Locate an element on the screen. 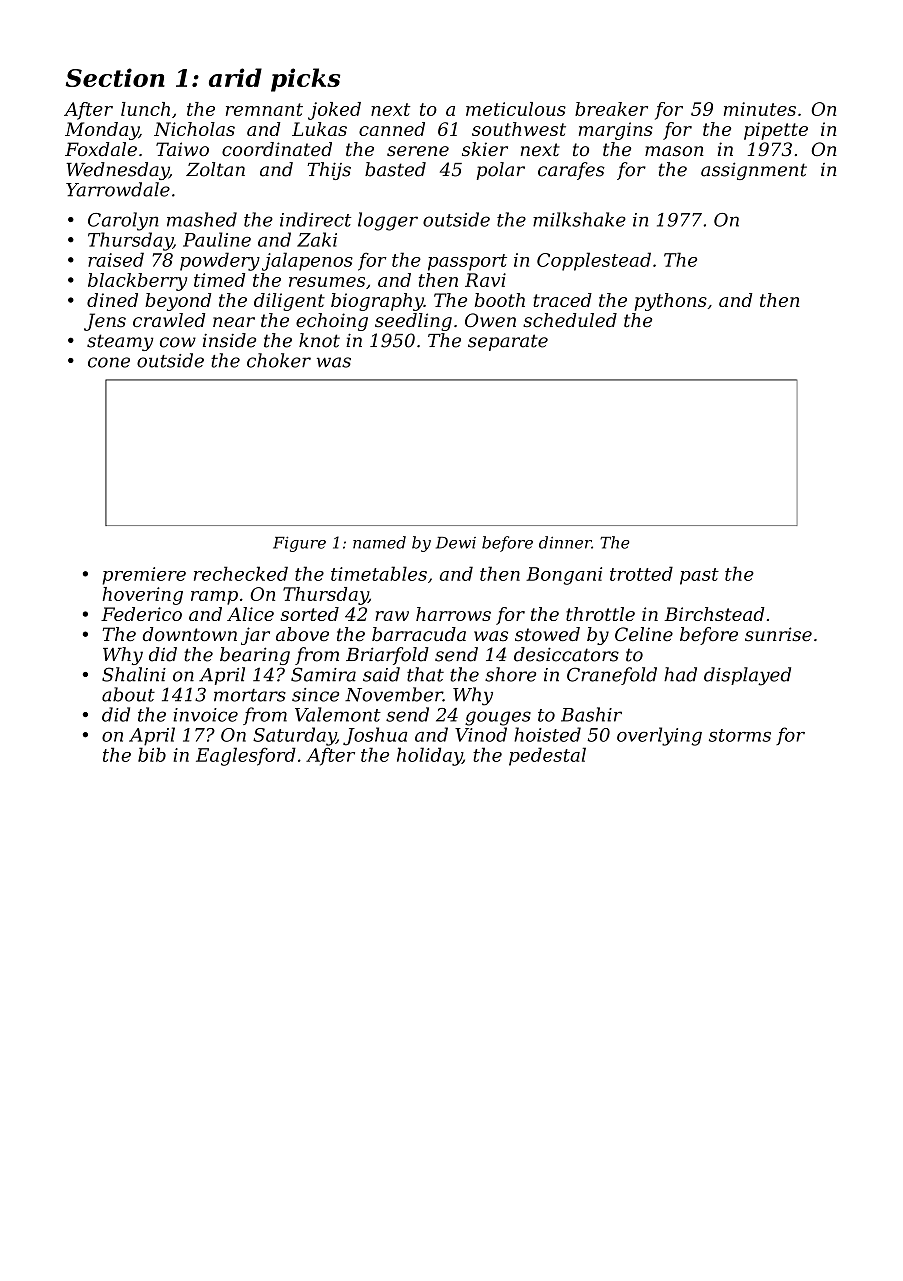 The image size is (903, 1281). minutes is located at coordinates (760, 109).
